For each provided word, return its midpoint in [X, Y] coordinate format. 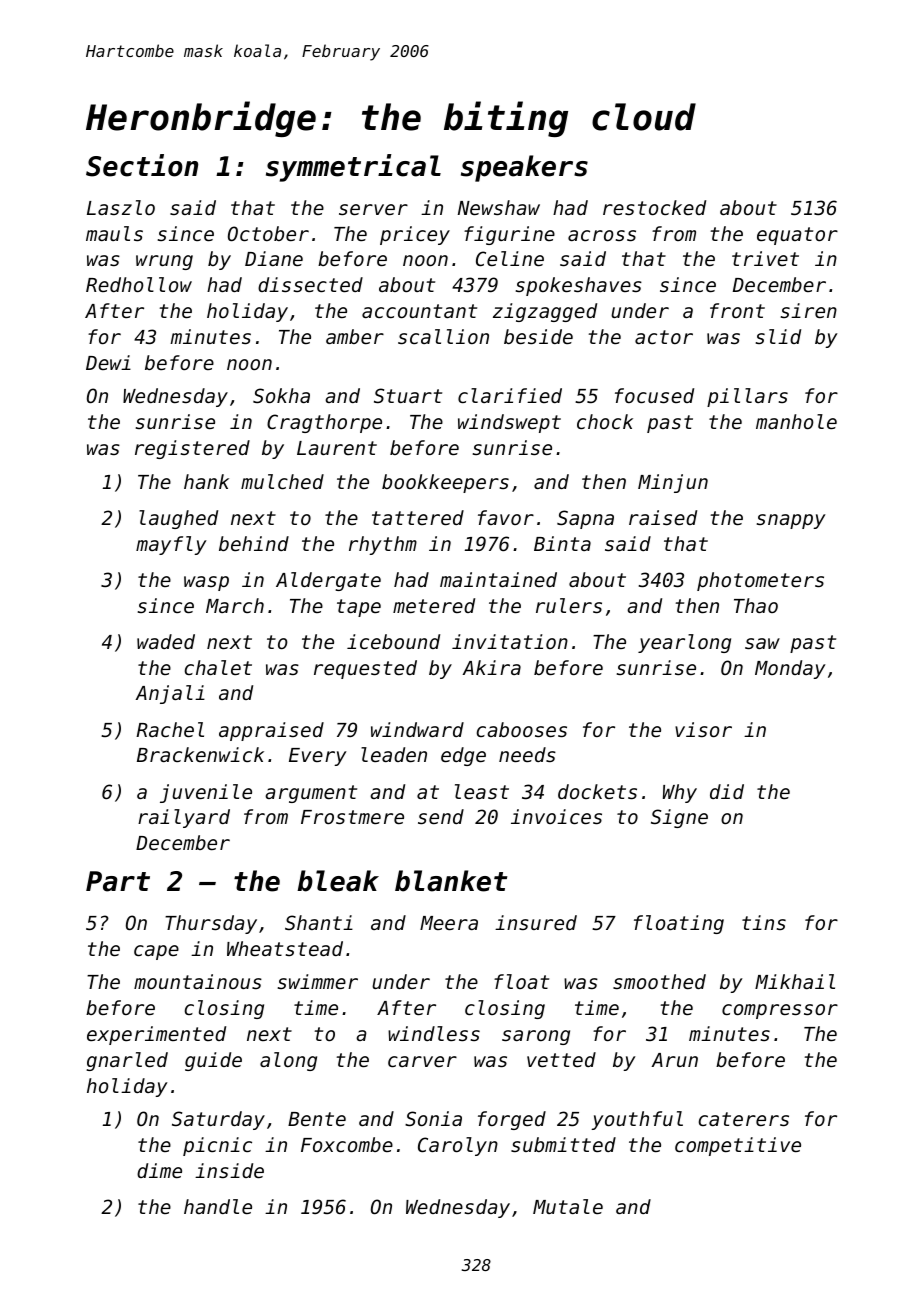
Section [142, 165]
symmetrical [353, 168]
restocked [654, 207]
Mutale [568, 1206]
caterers [744, 1119]
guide [213, 1061]
